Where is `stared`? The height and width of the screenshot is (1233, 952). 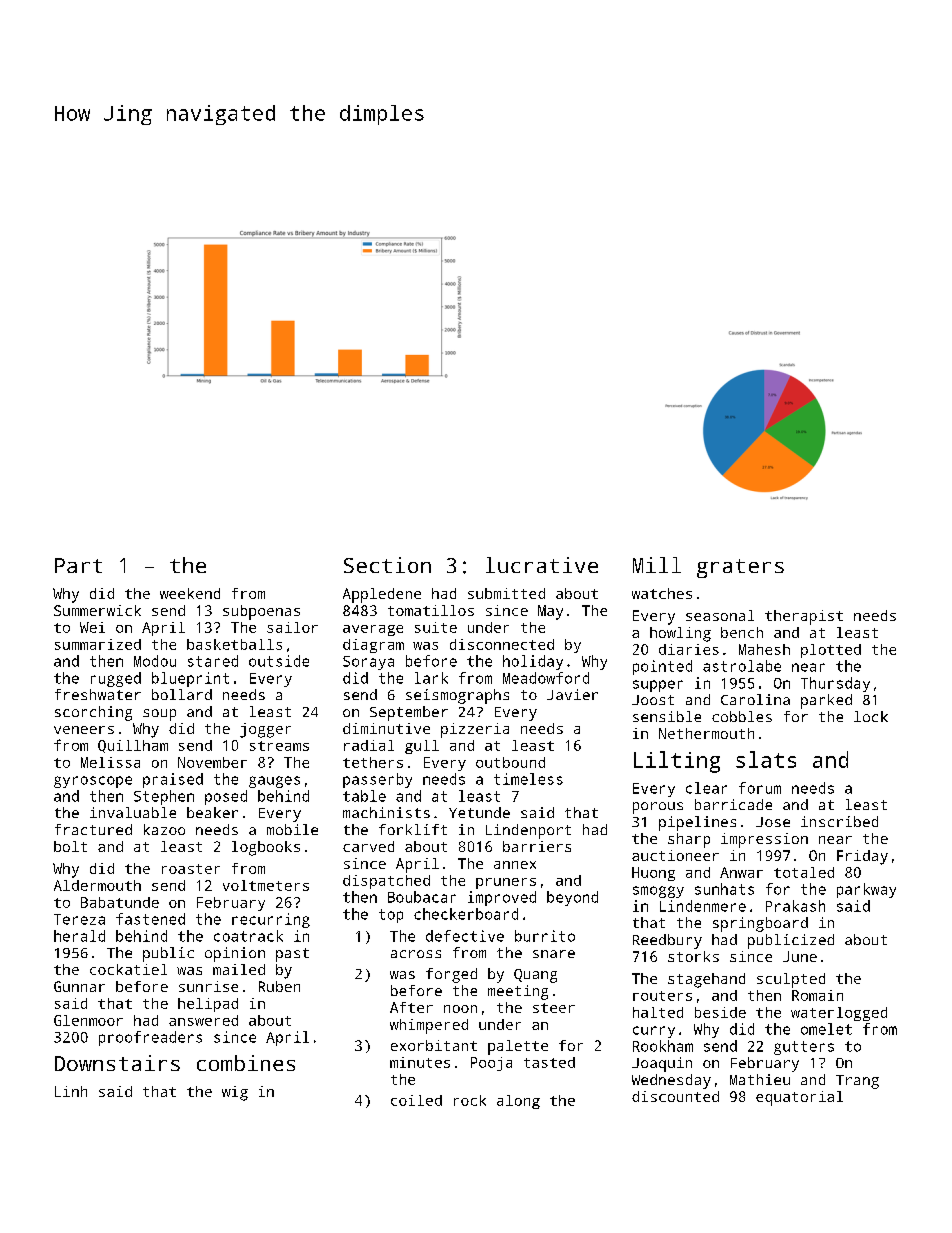
stared is located at coordinates (213, 661).
